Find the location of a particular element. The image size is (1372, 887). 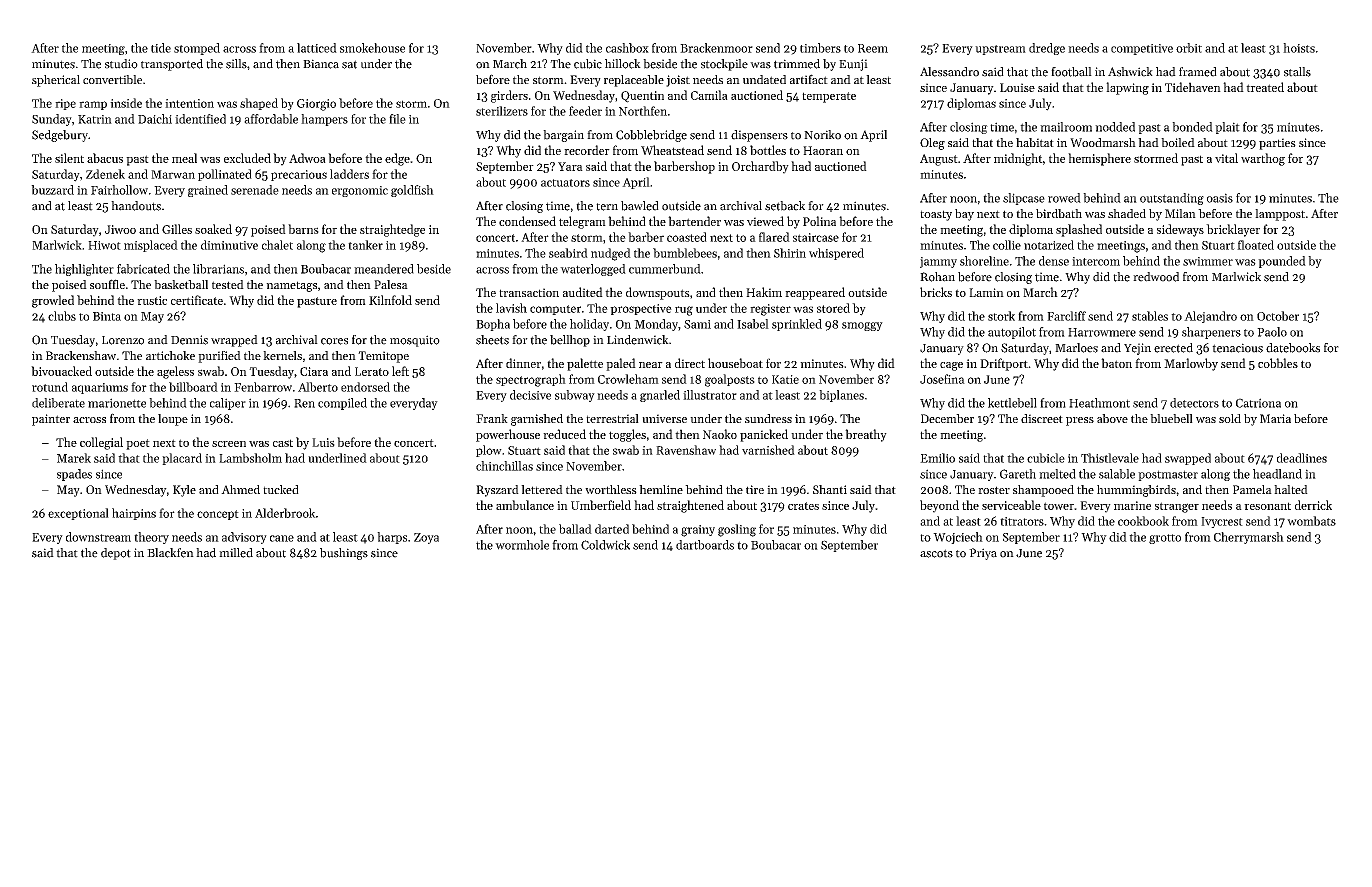

Kyle is located at coordinates (184, 491).
